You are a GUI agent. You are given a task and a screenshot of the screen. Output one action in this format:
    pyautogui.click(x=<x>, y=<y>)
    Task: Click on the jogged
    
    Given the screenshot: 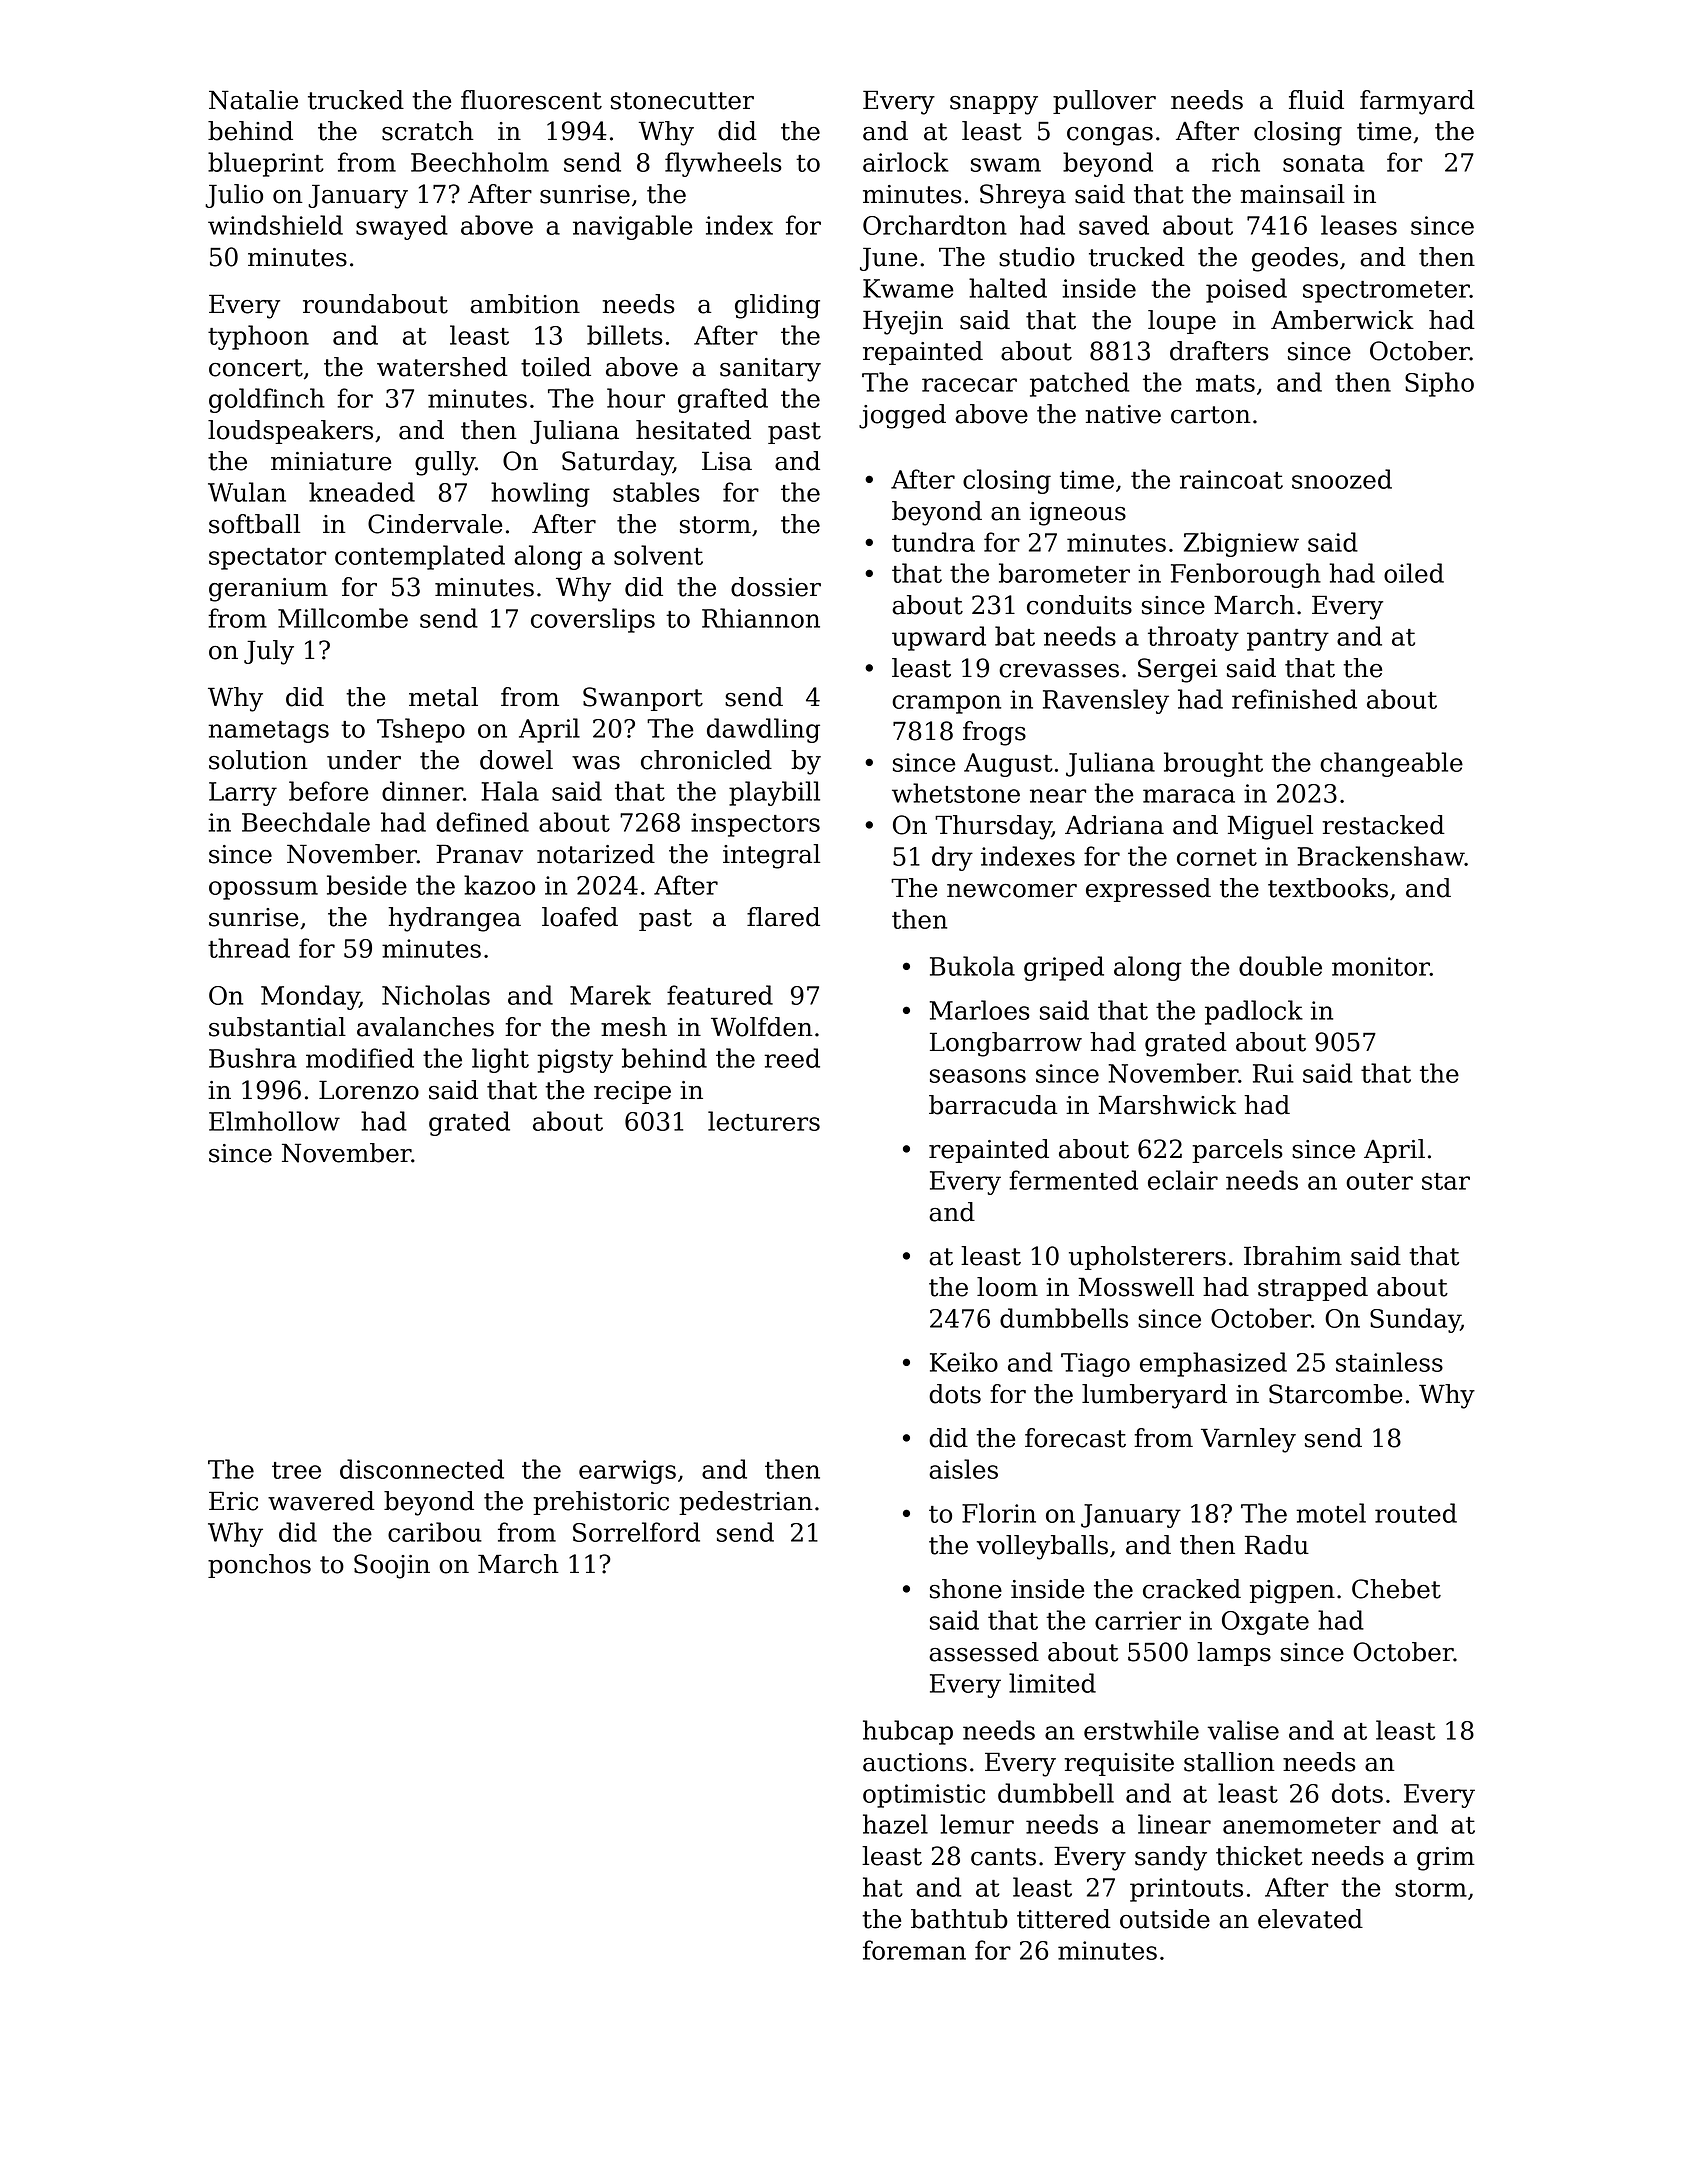 What is the action you would take?
    pyautogui.click(x=902, y=416)
